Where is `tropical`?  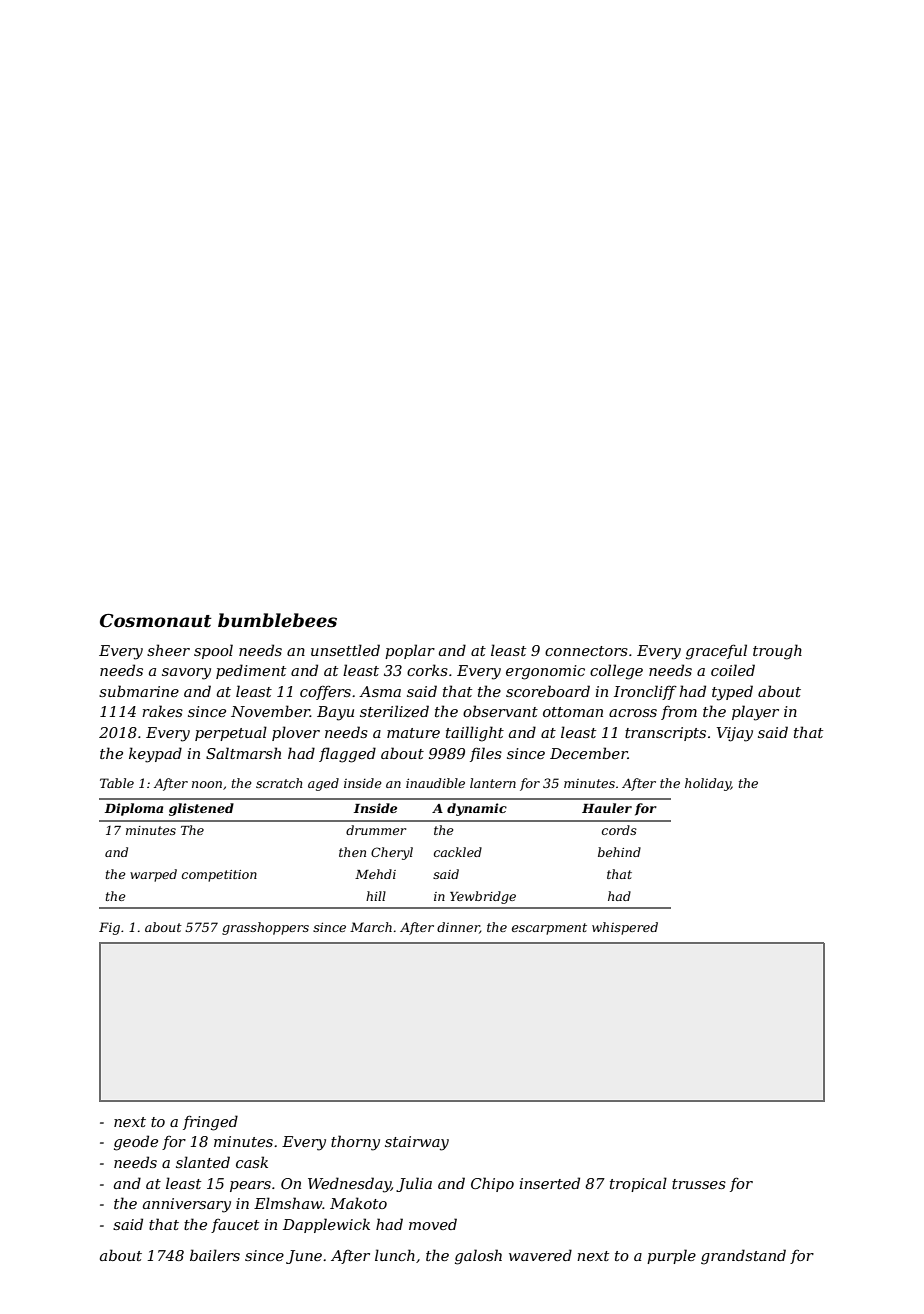
tropical is located at coordinates (638, 1184).
